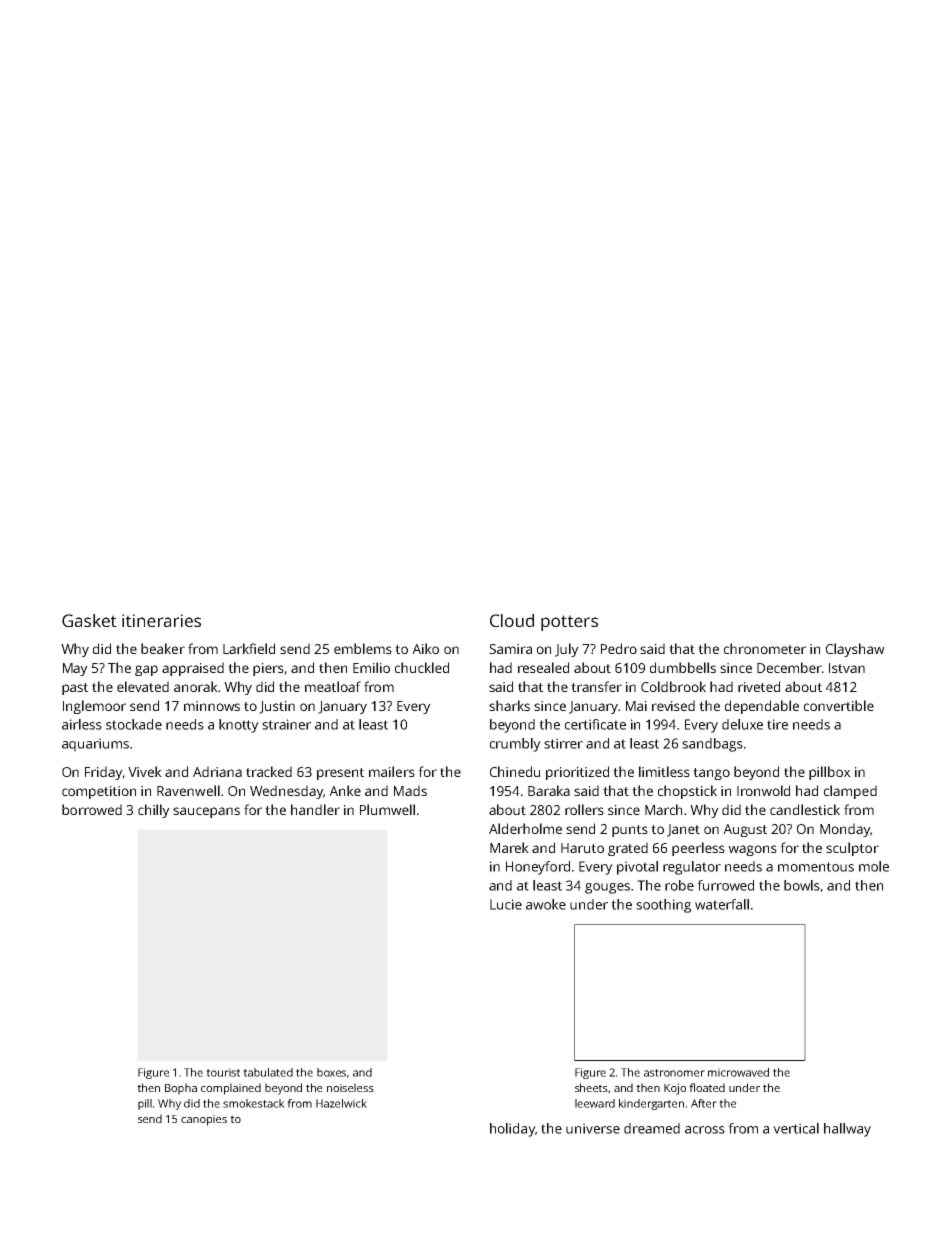 This screenshot has height=1233, width=952. Describe the element at coordinates (722, 904) in the screenshot. I see `waterfall` at that location.
